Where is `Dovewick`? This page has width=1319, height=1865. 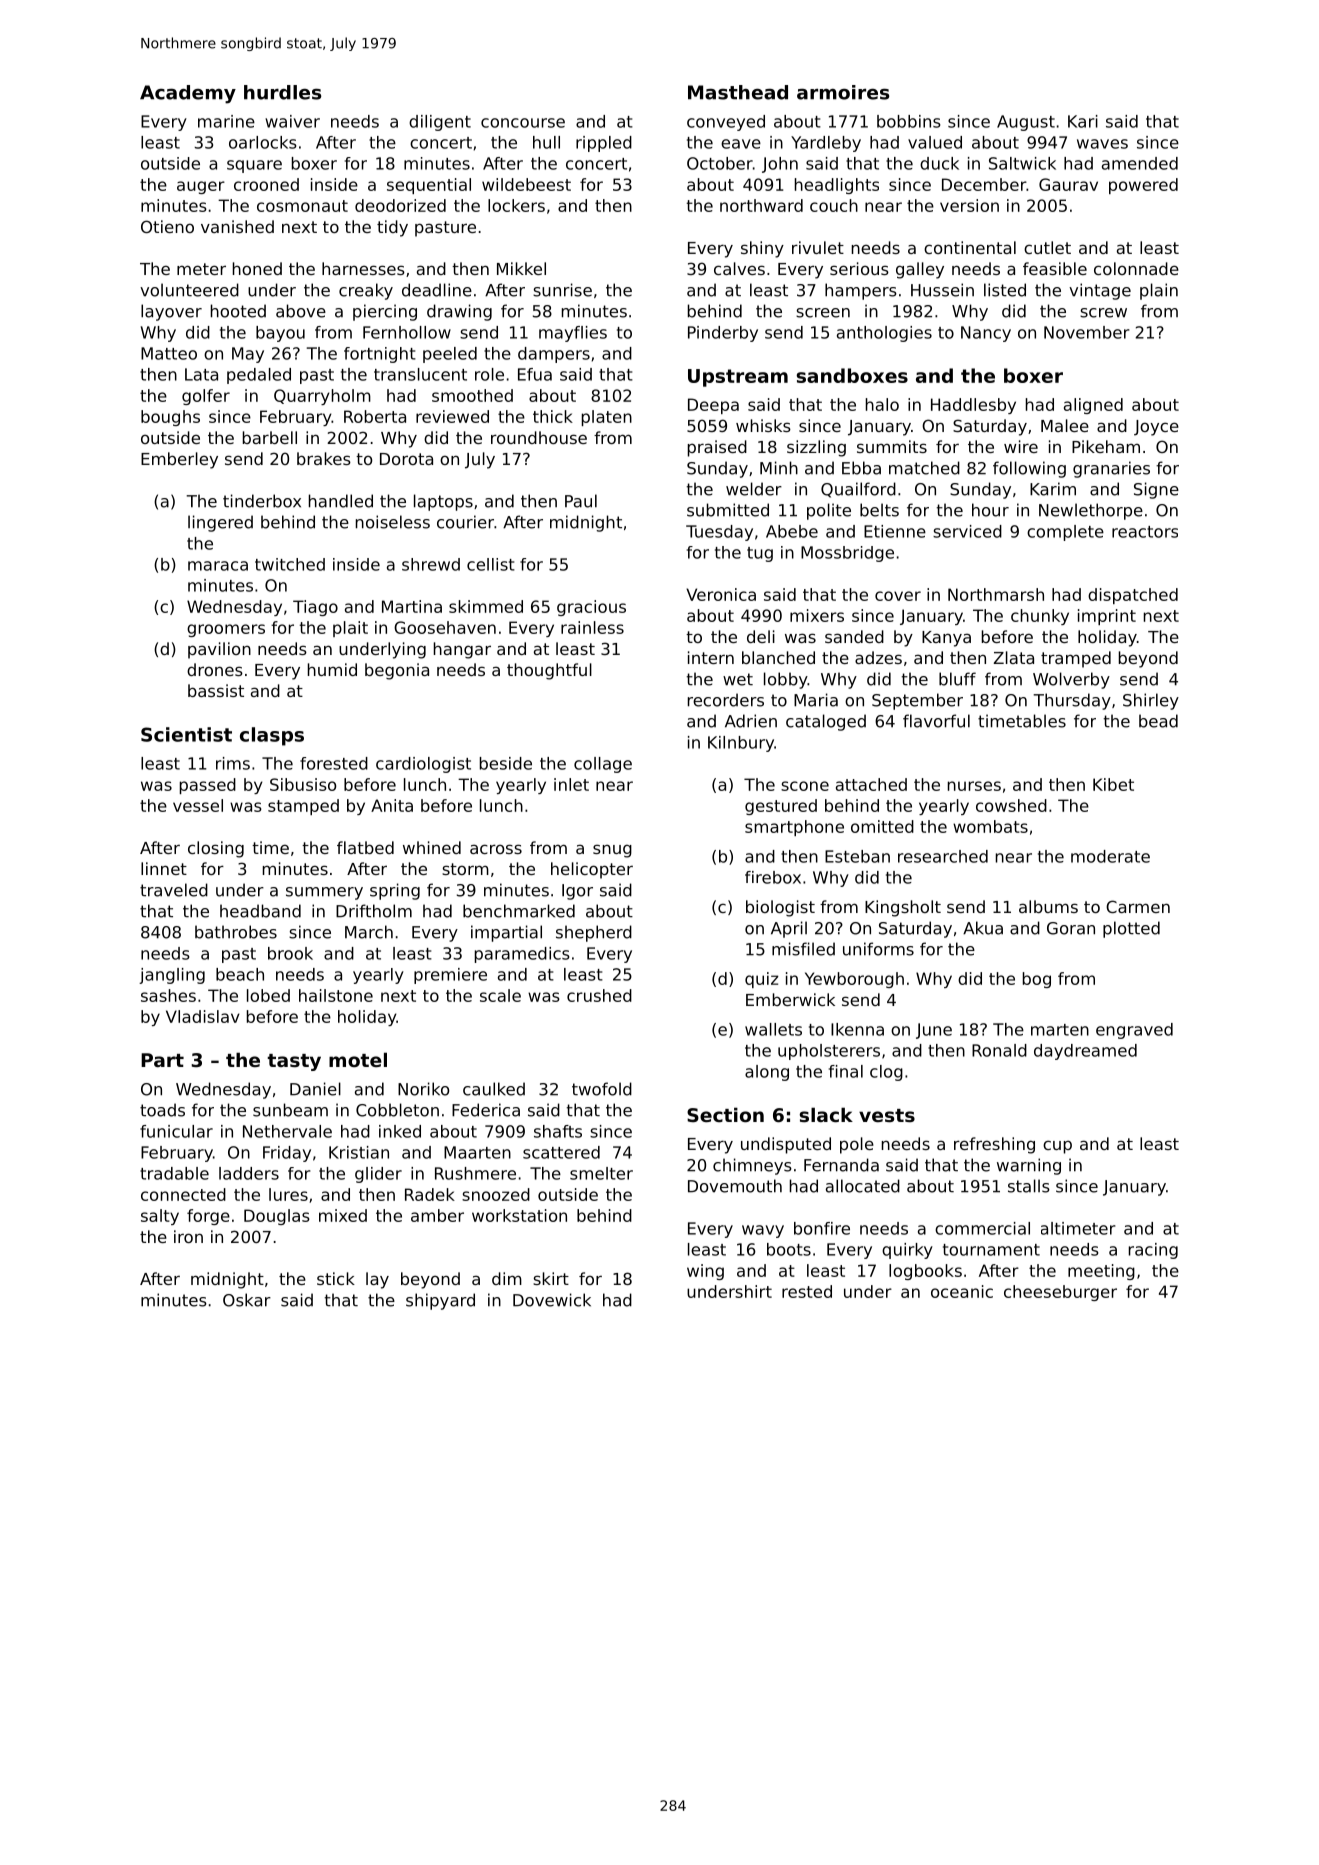
Dovewick is located at coordinates (552, 1300).
